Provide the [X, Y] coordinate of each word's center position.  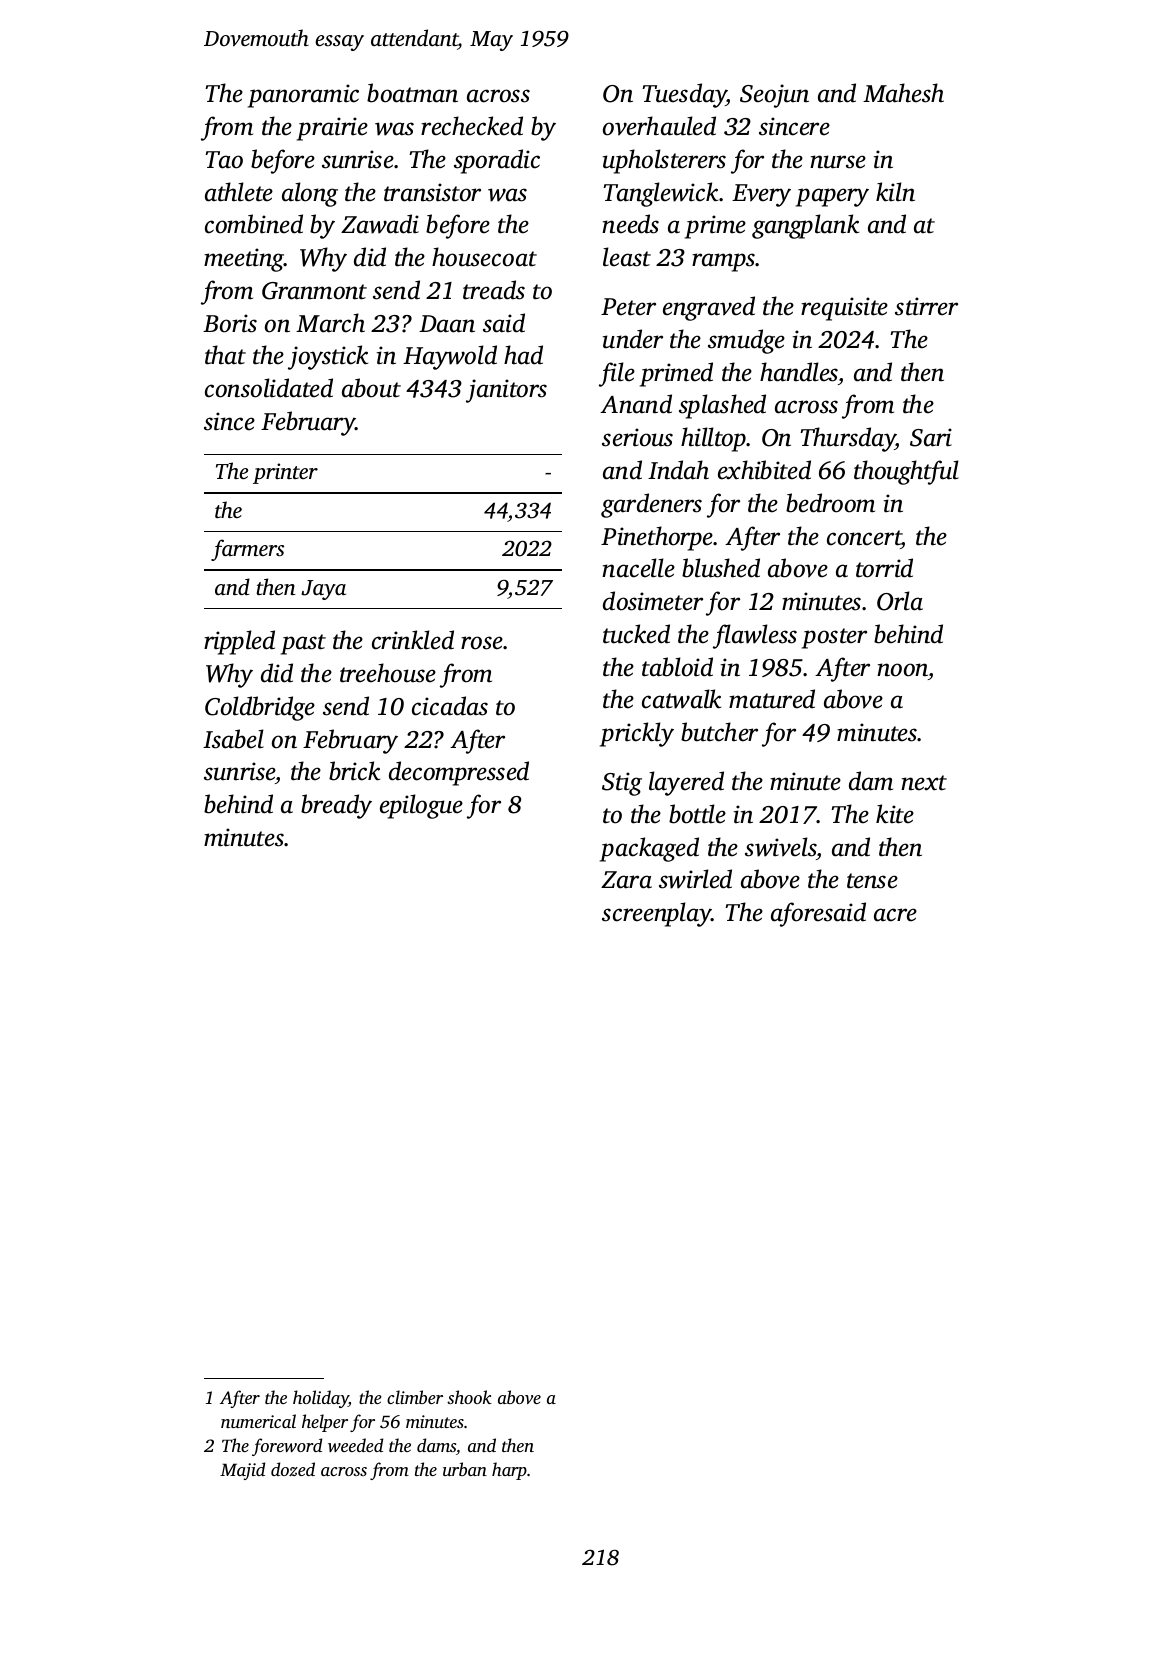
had [523, 355]
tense [872, 881]
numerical [258, 1421]
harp [509, 1471]
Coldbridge [260, 708]
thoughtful [906, 472]
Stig [622, 784]
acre [895, 915]
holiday [321, 1399]
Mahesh [903, 93]
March [330, 323]
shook [469, 1397]
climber [415, 1397]
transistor [432, 192]
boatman [412, 93]
